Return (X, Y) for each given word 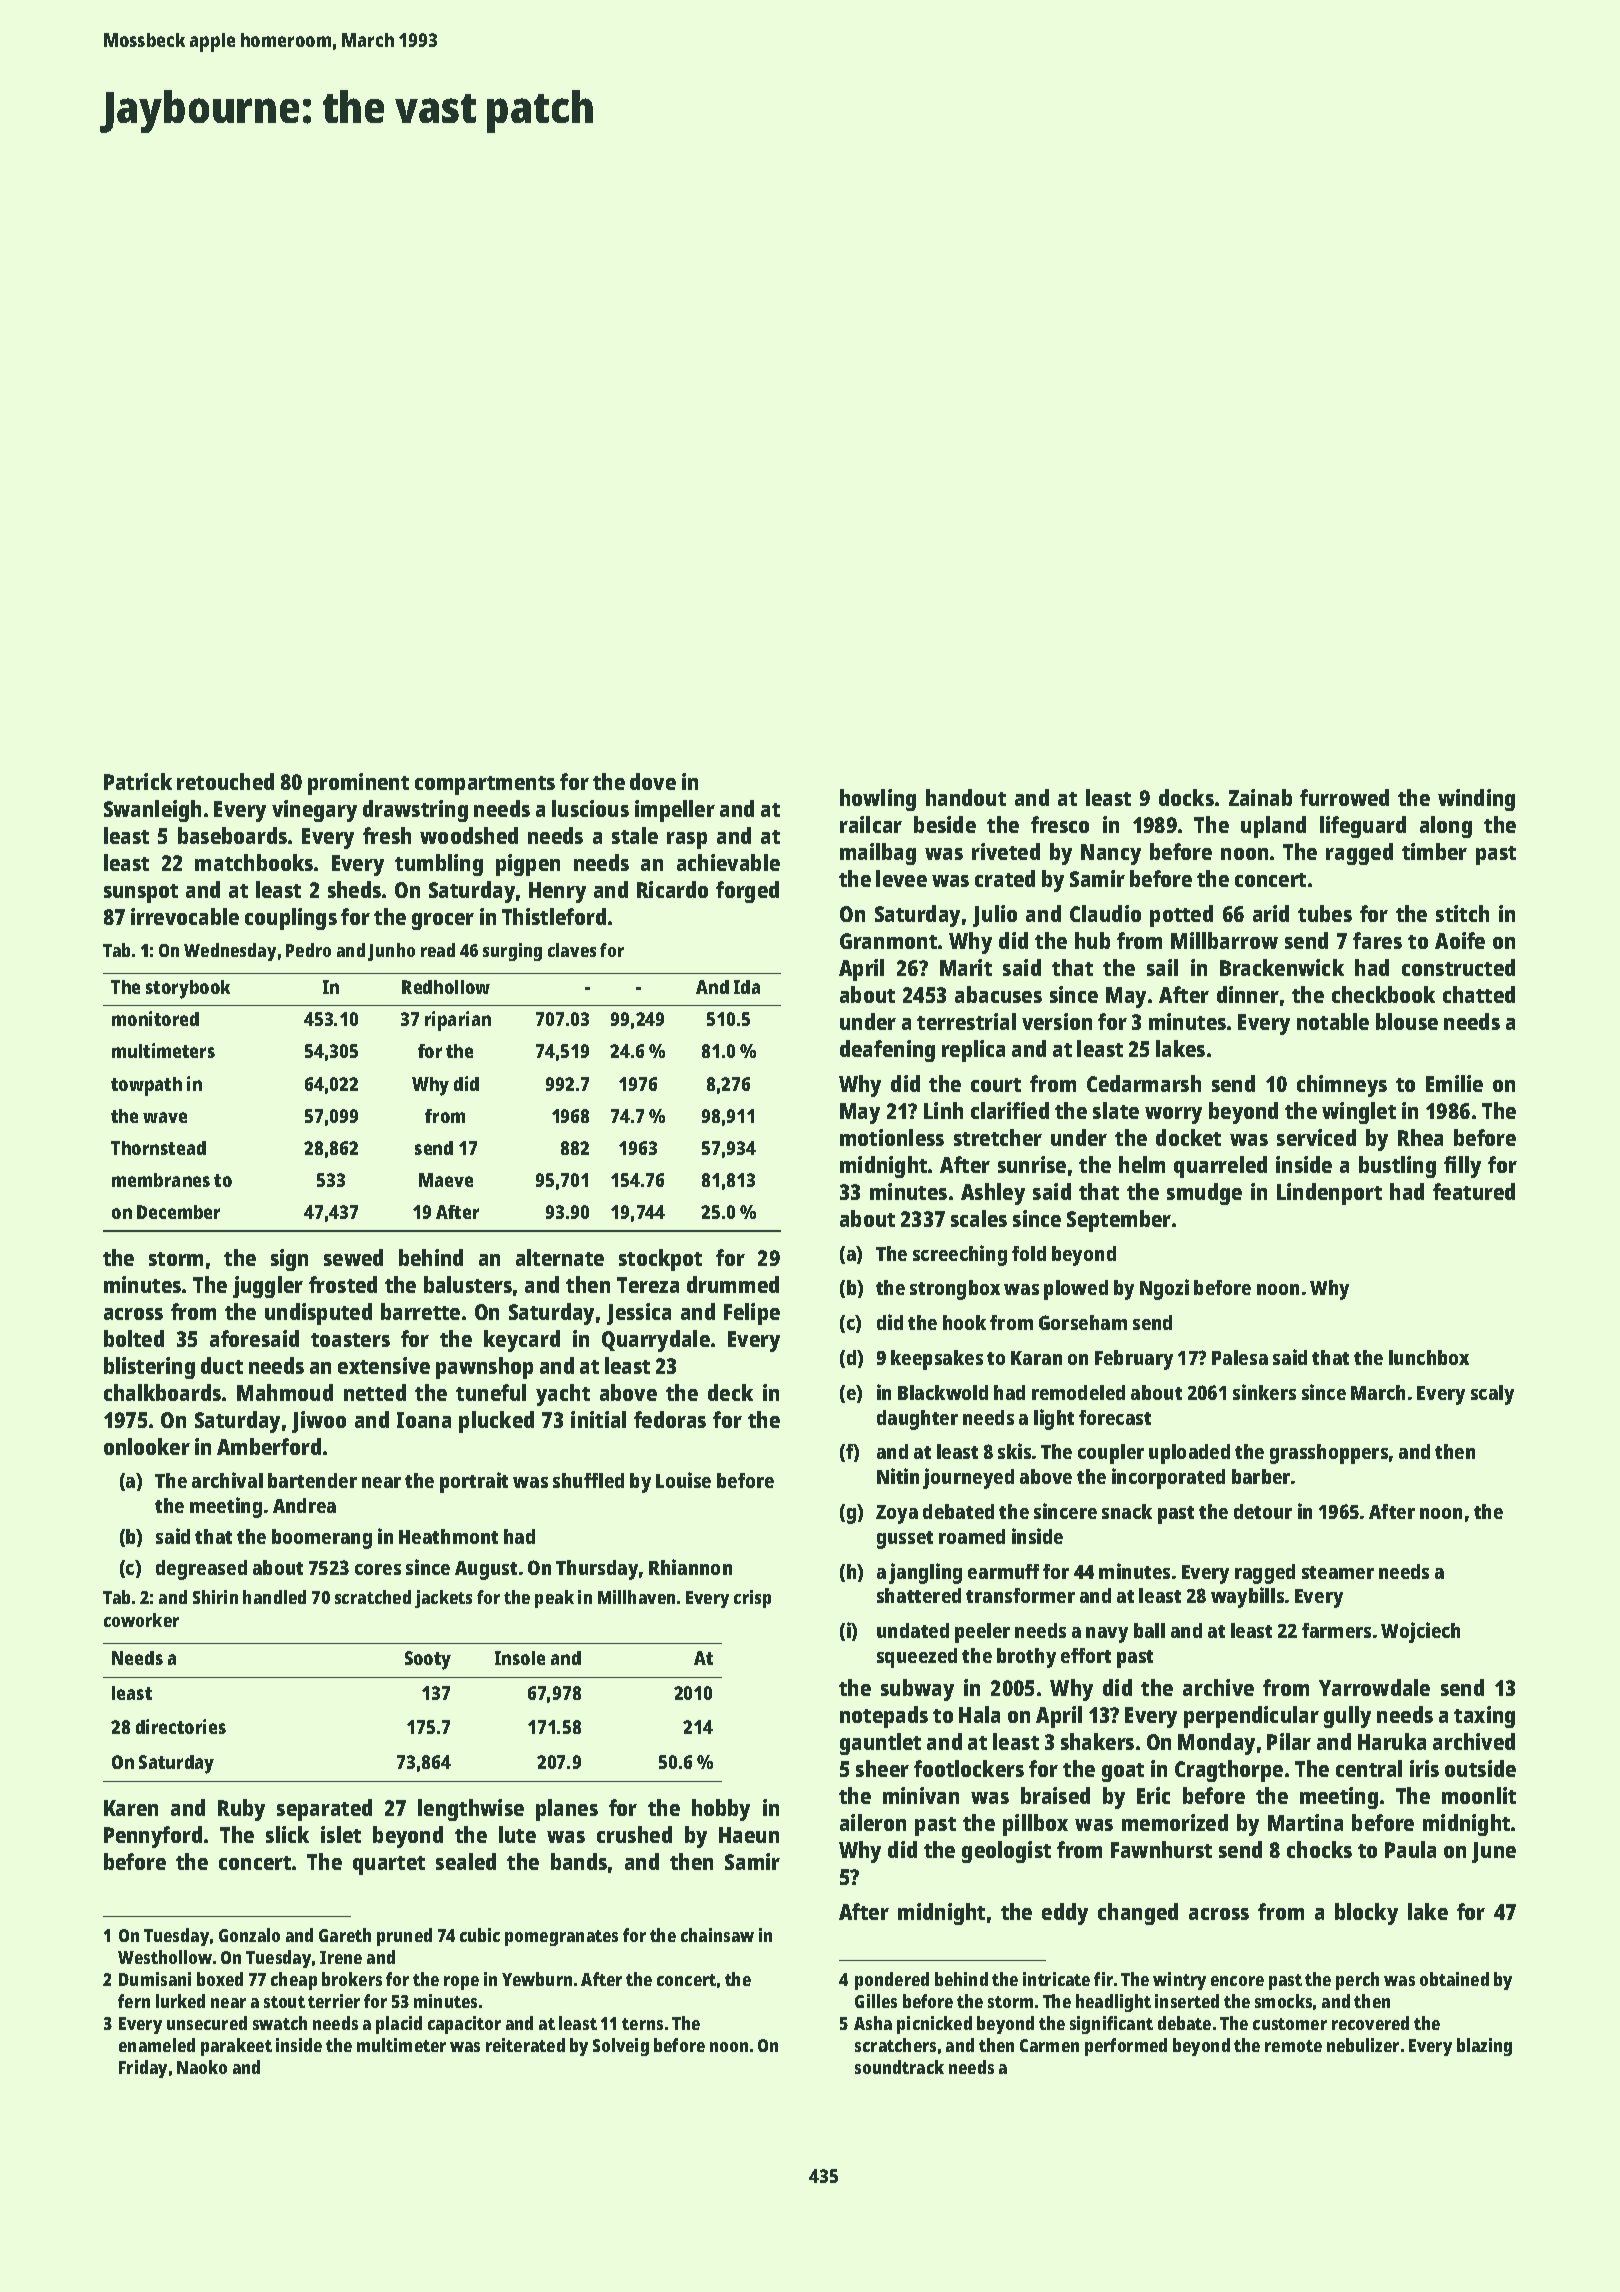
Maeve (446, 1180)
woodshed (469, 835)
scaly (1492, 1395)
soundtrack (899, 2067)
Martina (1305, 1822)
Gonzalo (249, 1935)
